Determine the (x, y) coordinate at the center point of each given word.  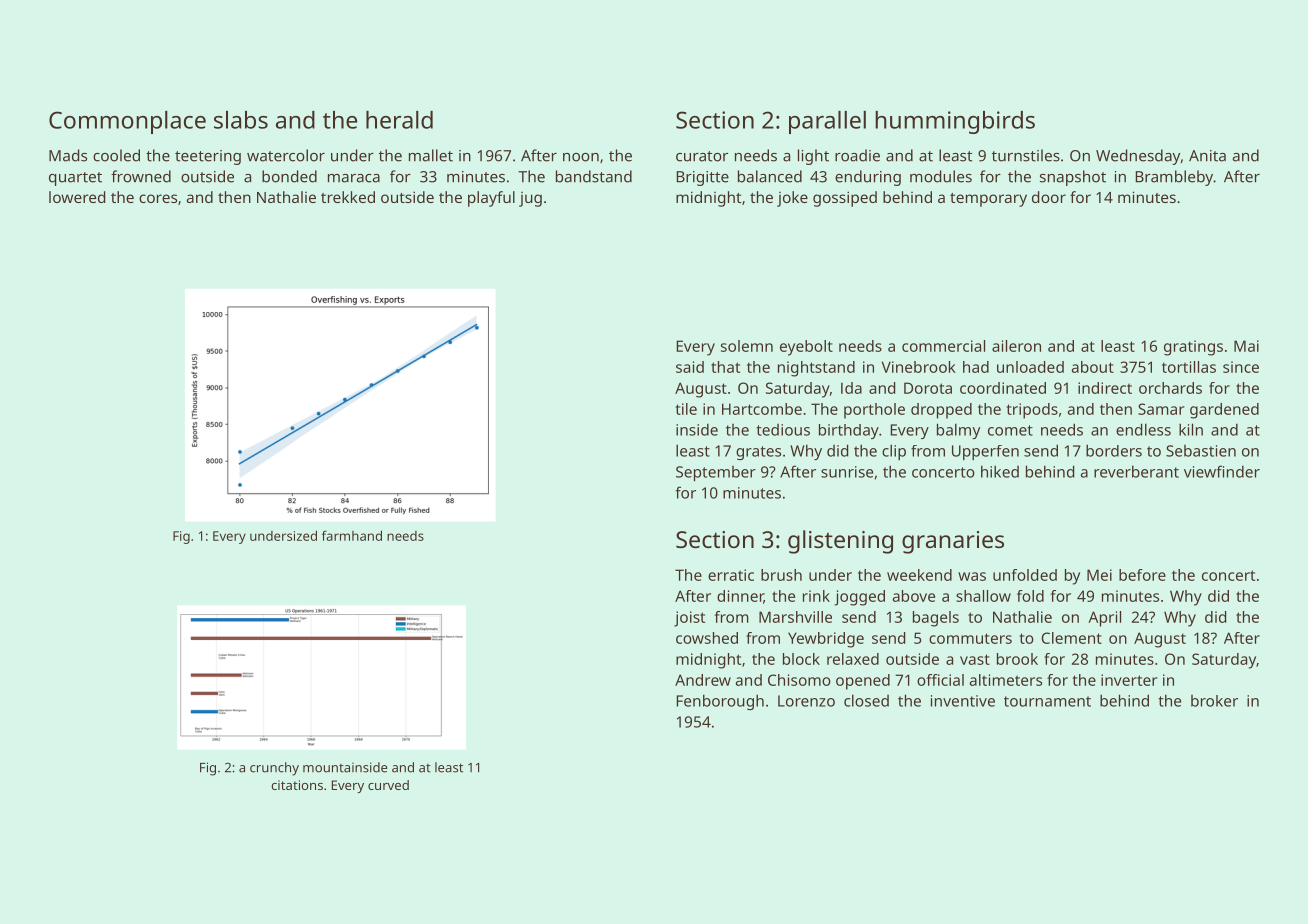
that (725, 367)
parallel (827, 122)
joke (792, 199)
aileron (1016, 346)
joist (689, 619)
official (940, 680)
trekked (348, 197)
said (690, 367)
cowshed (707, 638)
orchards (1170, 388)
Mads (68, 155)
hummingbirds (955, 122)
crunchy (274, 769)
